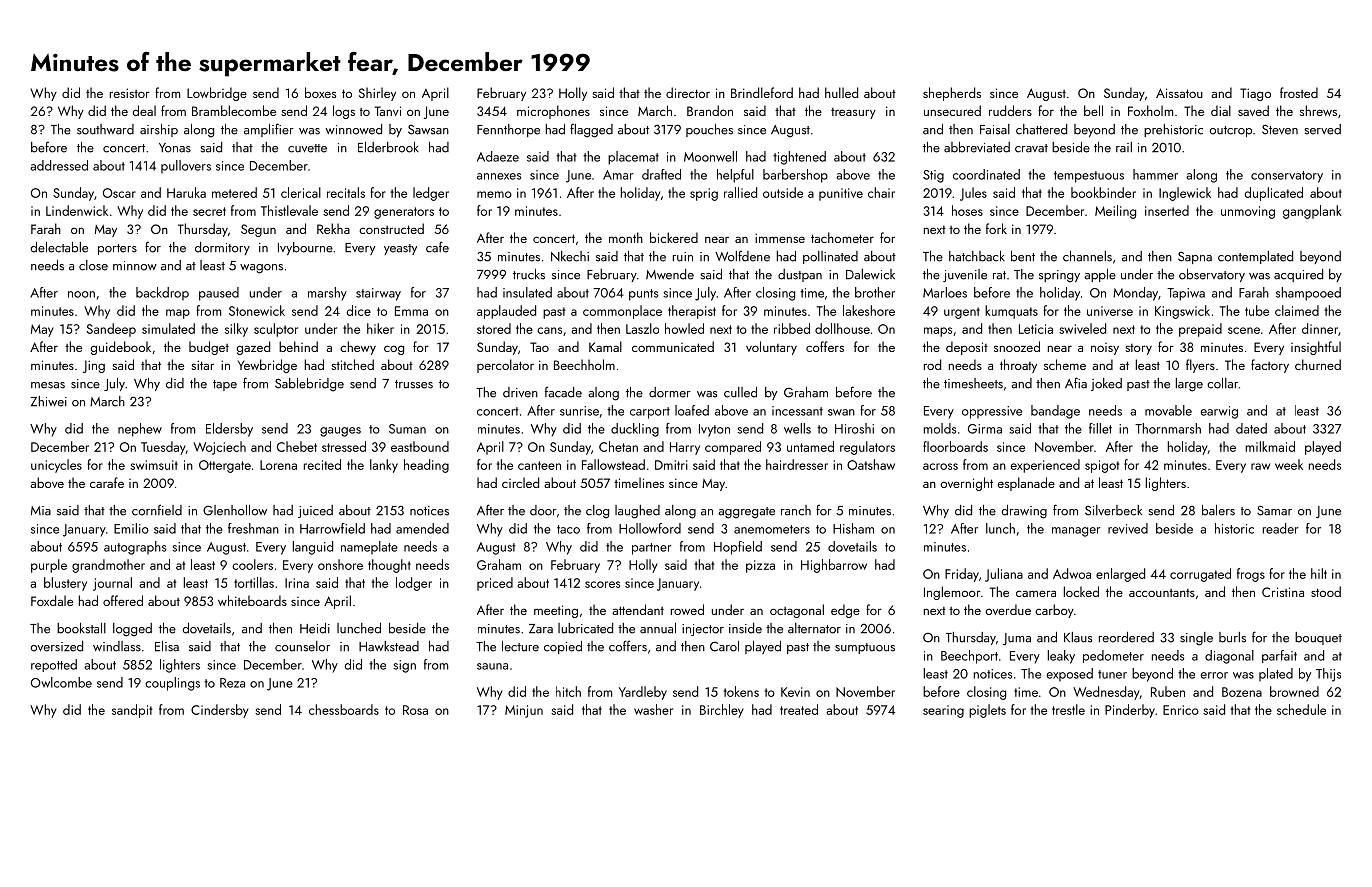 The image size is (1372, 887). What do you see at coordinates (420, 446) in the page?
I see `eastbound` at bounding box center [420, 446].
